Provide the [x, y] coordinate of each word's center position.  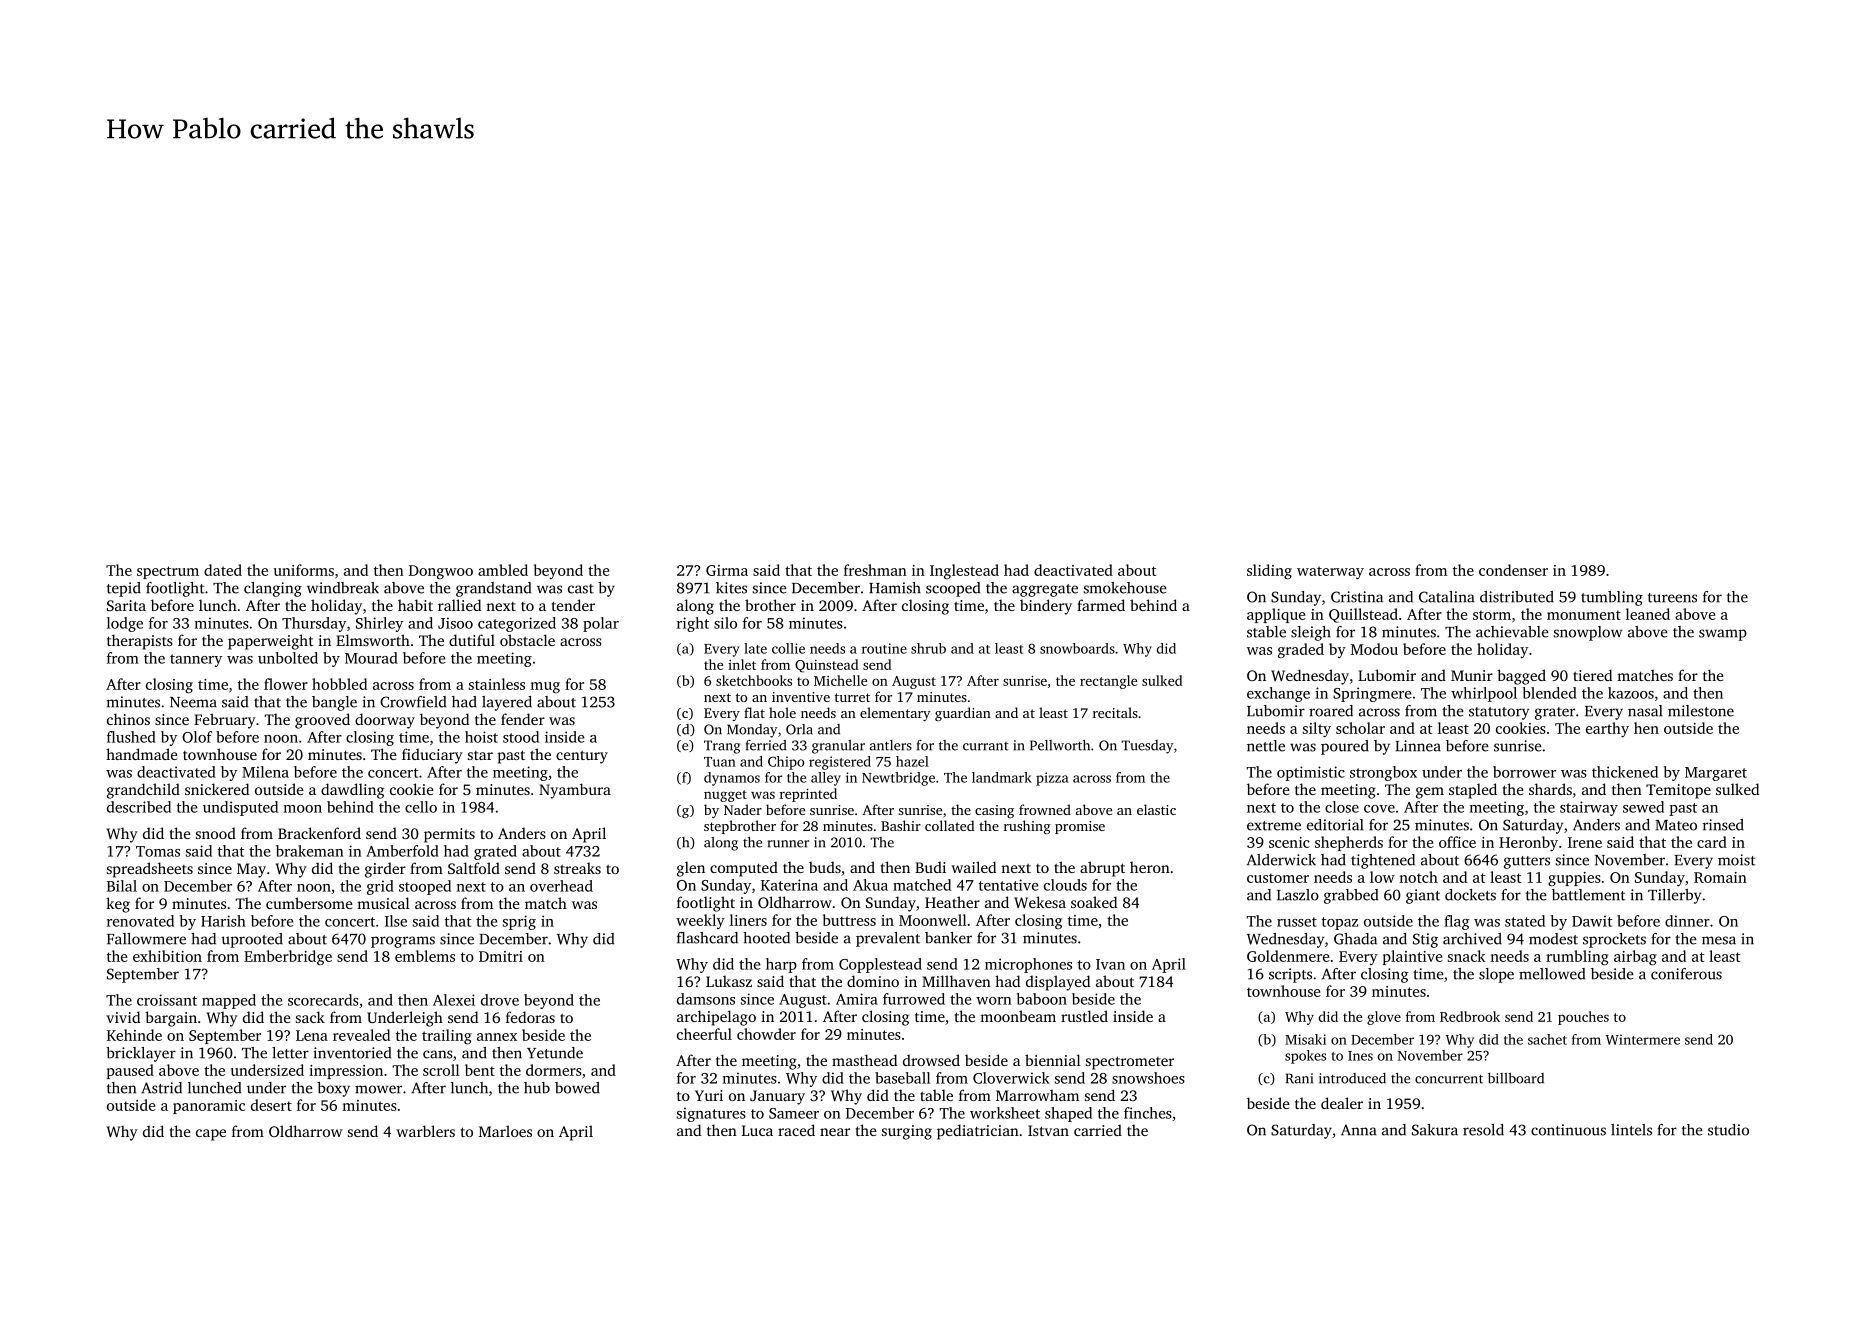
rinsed [1723, 825]
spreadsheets [150, 870]
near [835, 1132]
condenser [1513, 570]
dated [223, 570]
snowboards [1077, 648]
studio [1728, 1130]
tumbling [1612, 598]
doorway [385, 721]
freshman [875, 570]
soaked [1094, 902]
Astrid [161, 1088]
